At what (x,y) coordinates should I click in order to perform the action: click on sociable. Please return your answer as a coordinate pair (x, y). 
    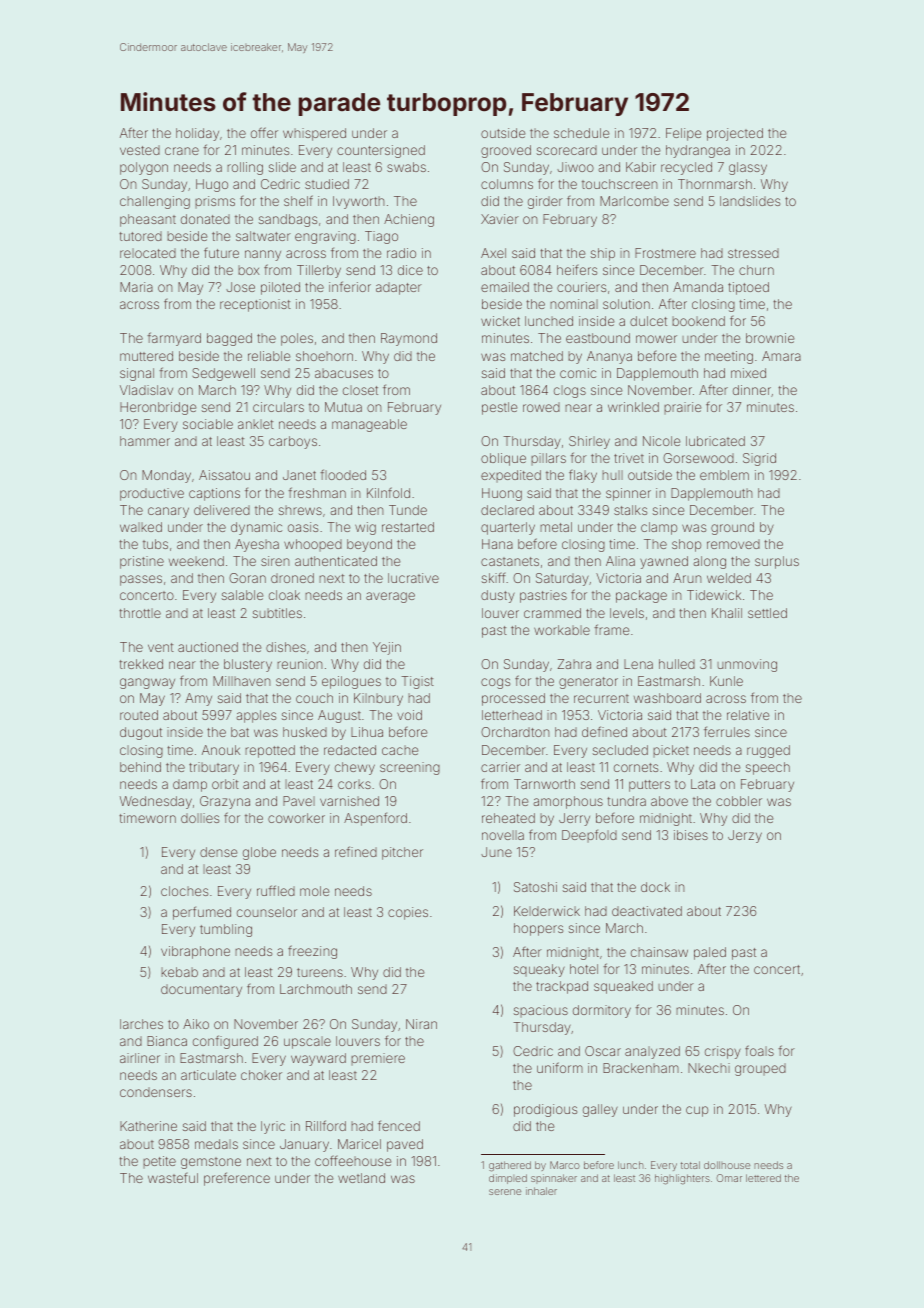
    Looking at the image, I should click on (208, 424).
